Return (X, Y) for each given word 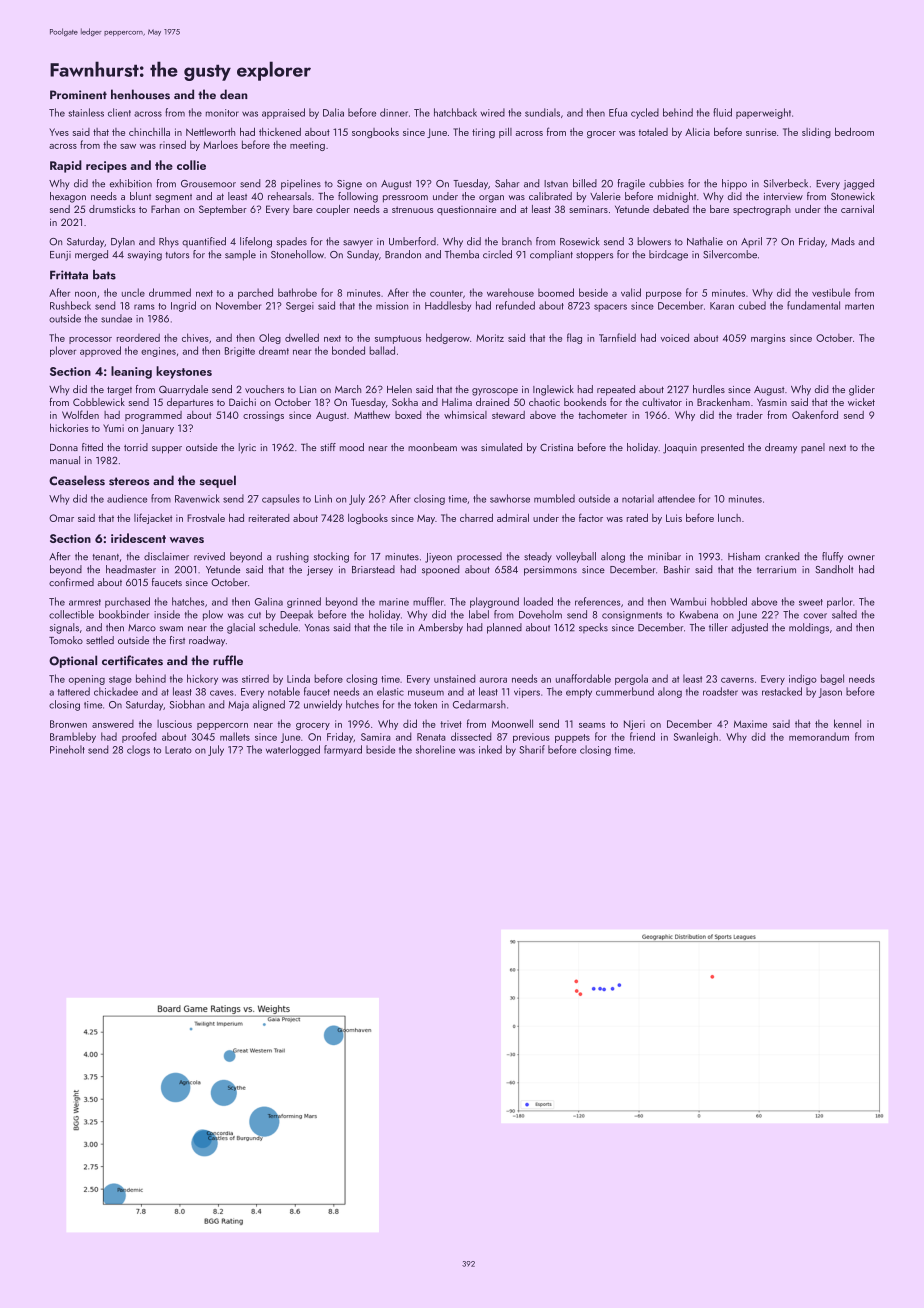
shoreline (435, 749)
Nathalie (705, 241)
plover (63, 351)
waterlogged (293, 750)
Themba (462, 254)
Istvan (556, 184)
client (119, 112)
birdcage (668, 255)
